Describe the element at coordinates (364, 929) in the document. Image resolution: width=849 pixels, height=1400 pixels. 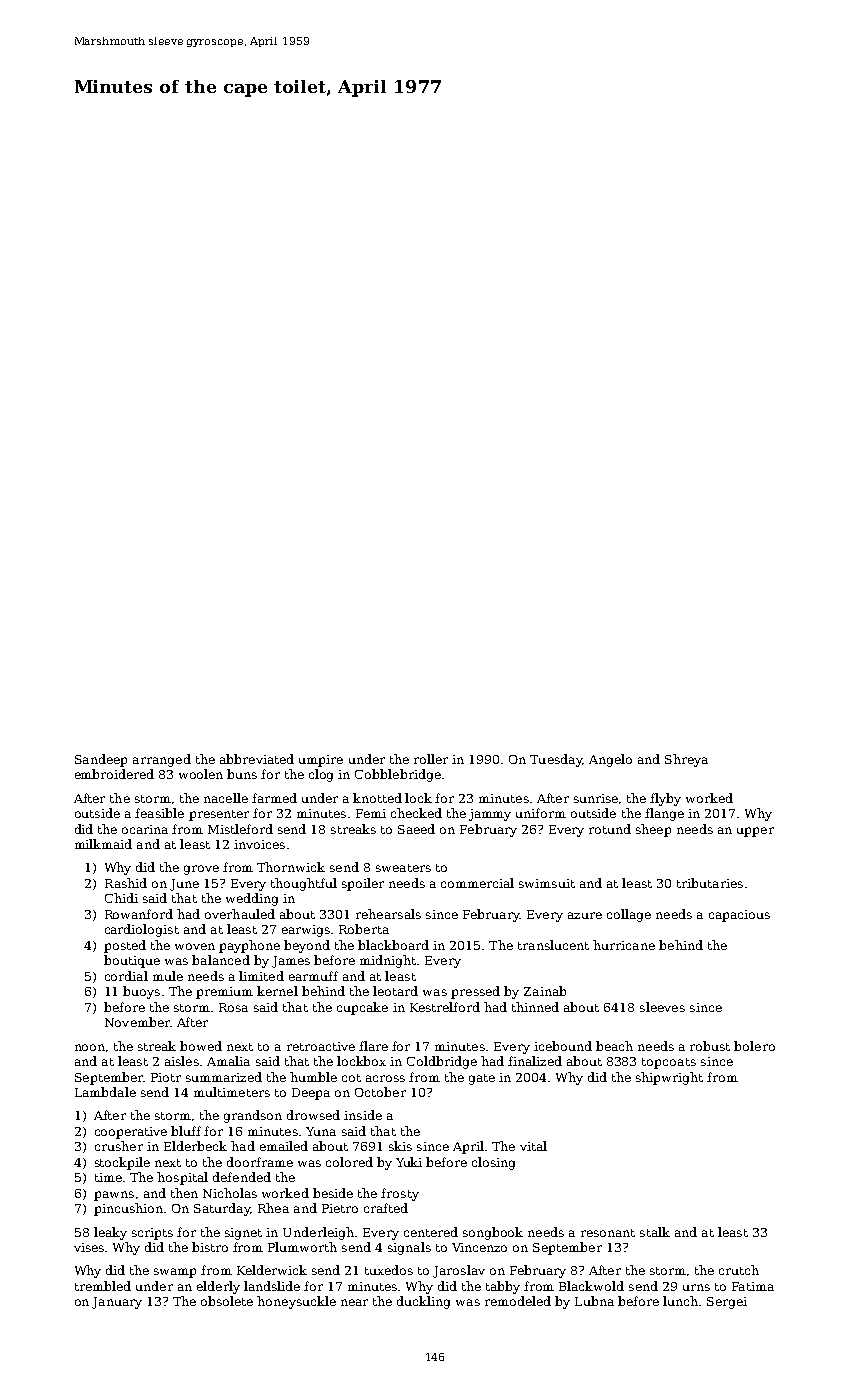
I see `Roberta` at that location.
